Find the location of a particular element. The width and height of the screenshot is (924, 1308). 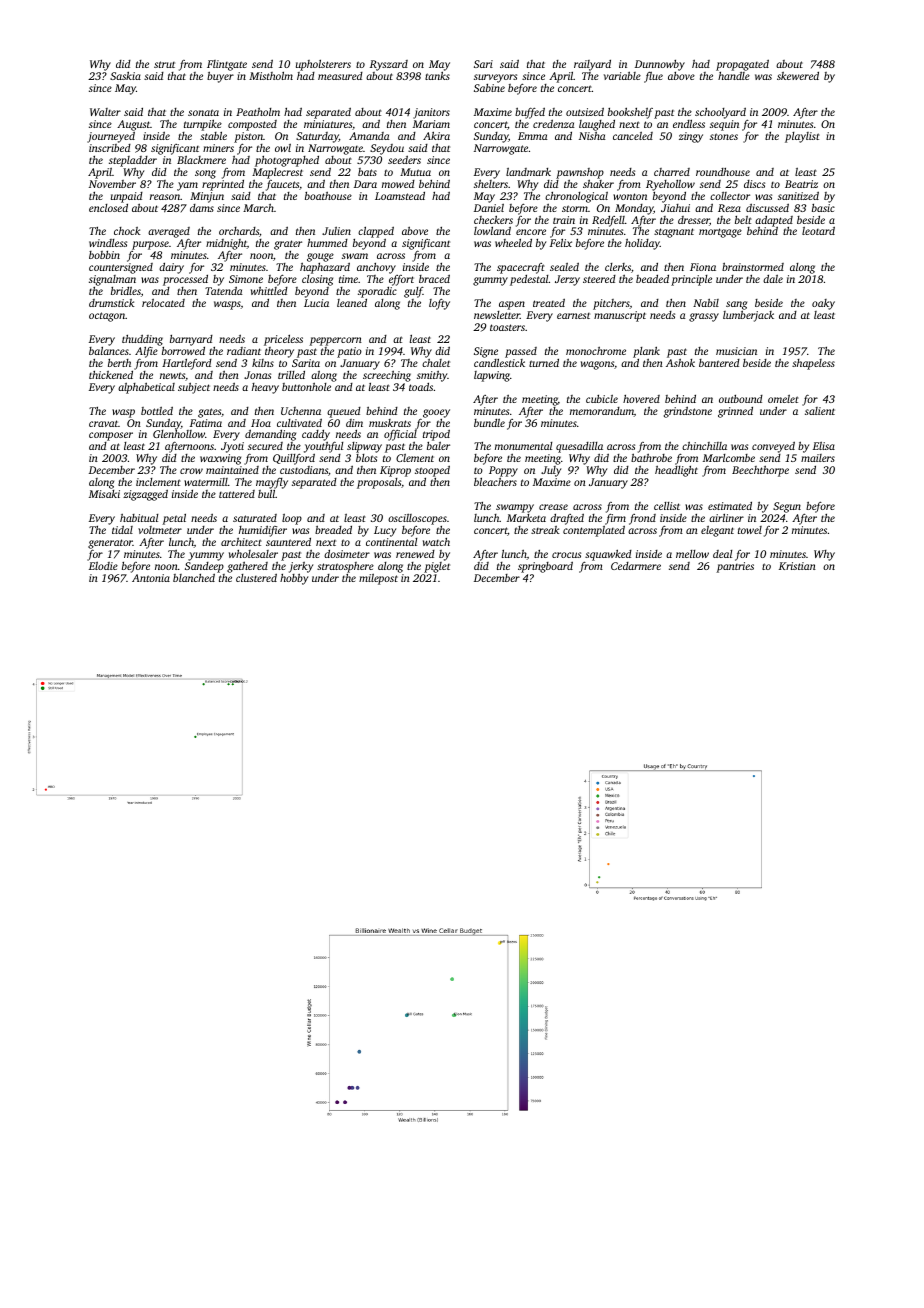

stooped is located at coordinates (432, 471).
